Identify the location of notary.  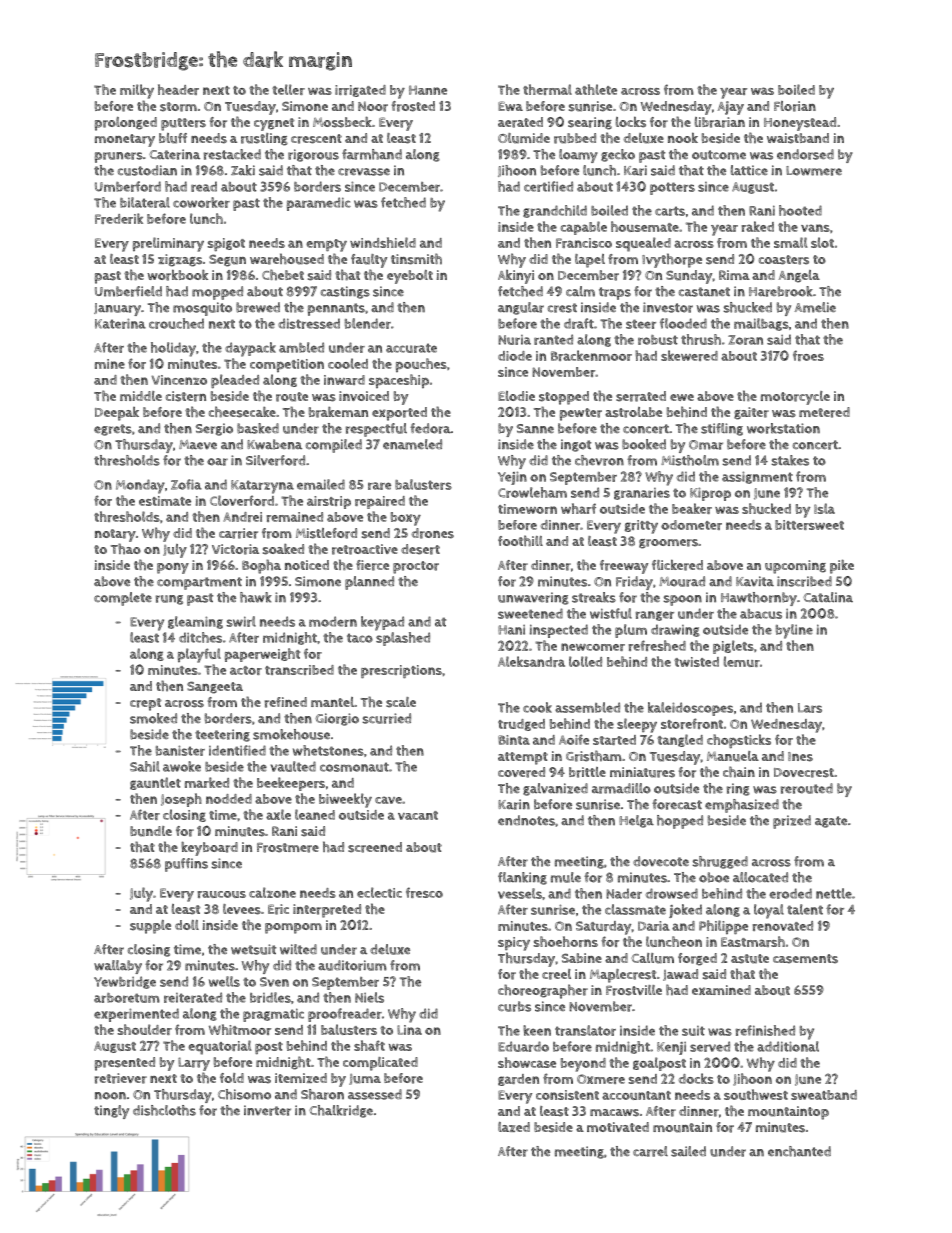
(115, 535).
